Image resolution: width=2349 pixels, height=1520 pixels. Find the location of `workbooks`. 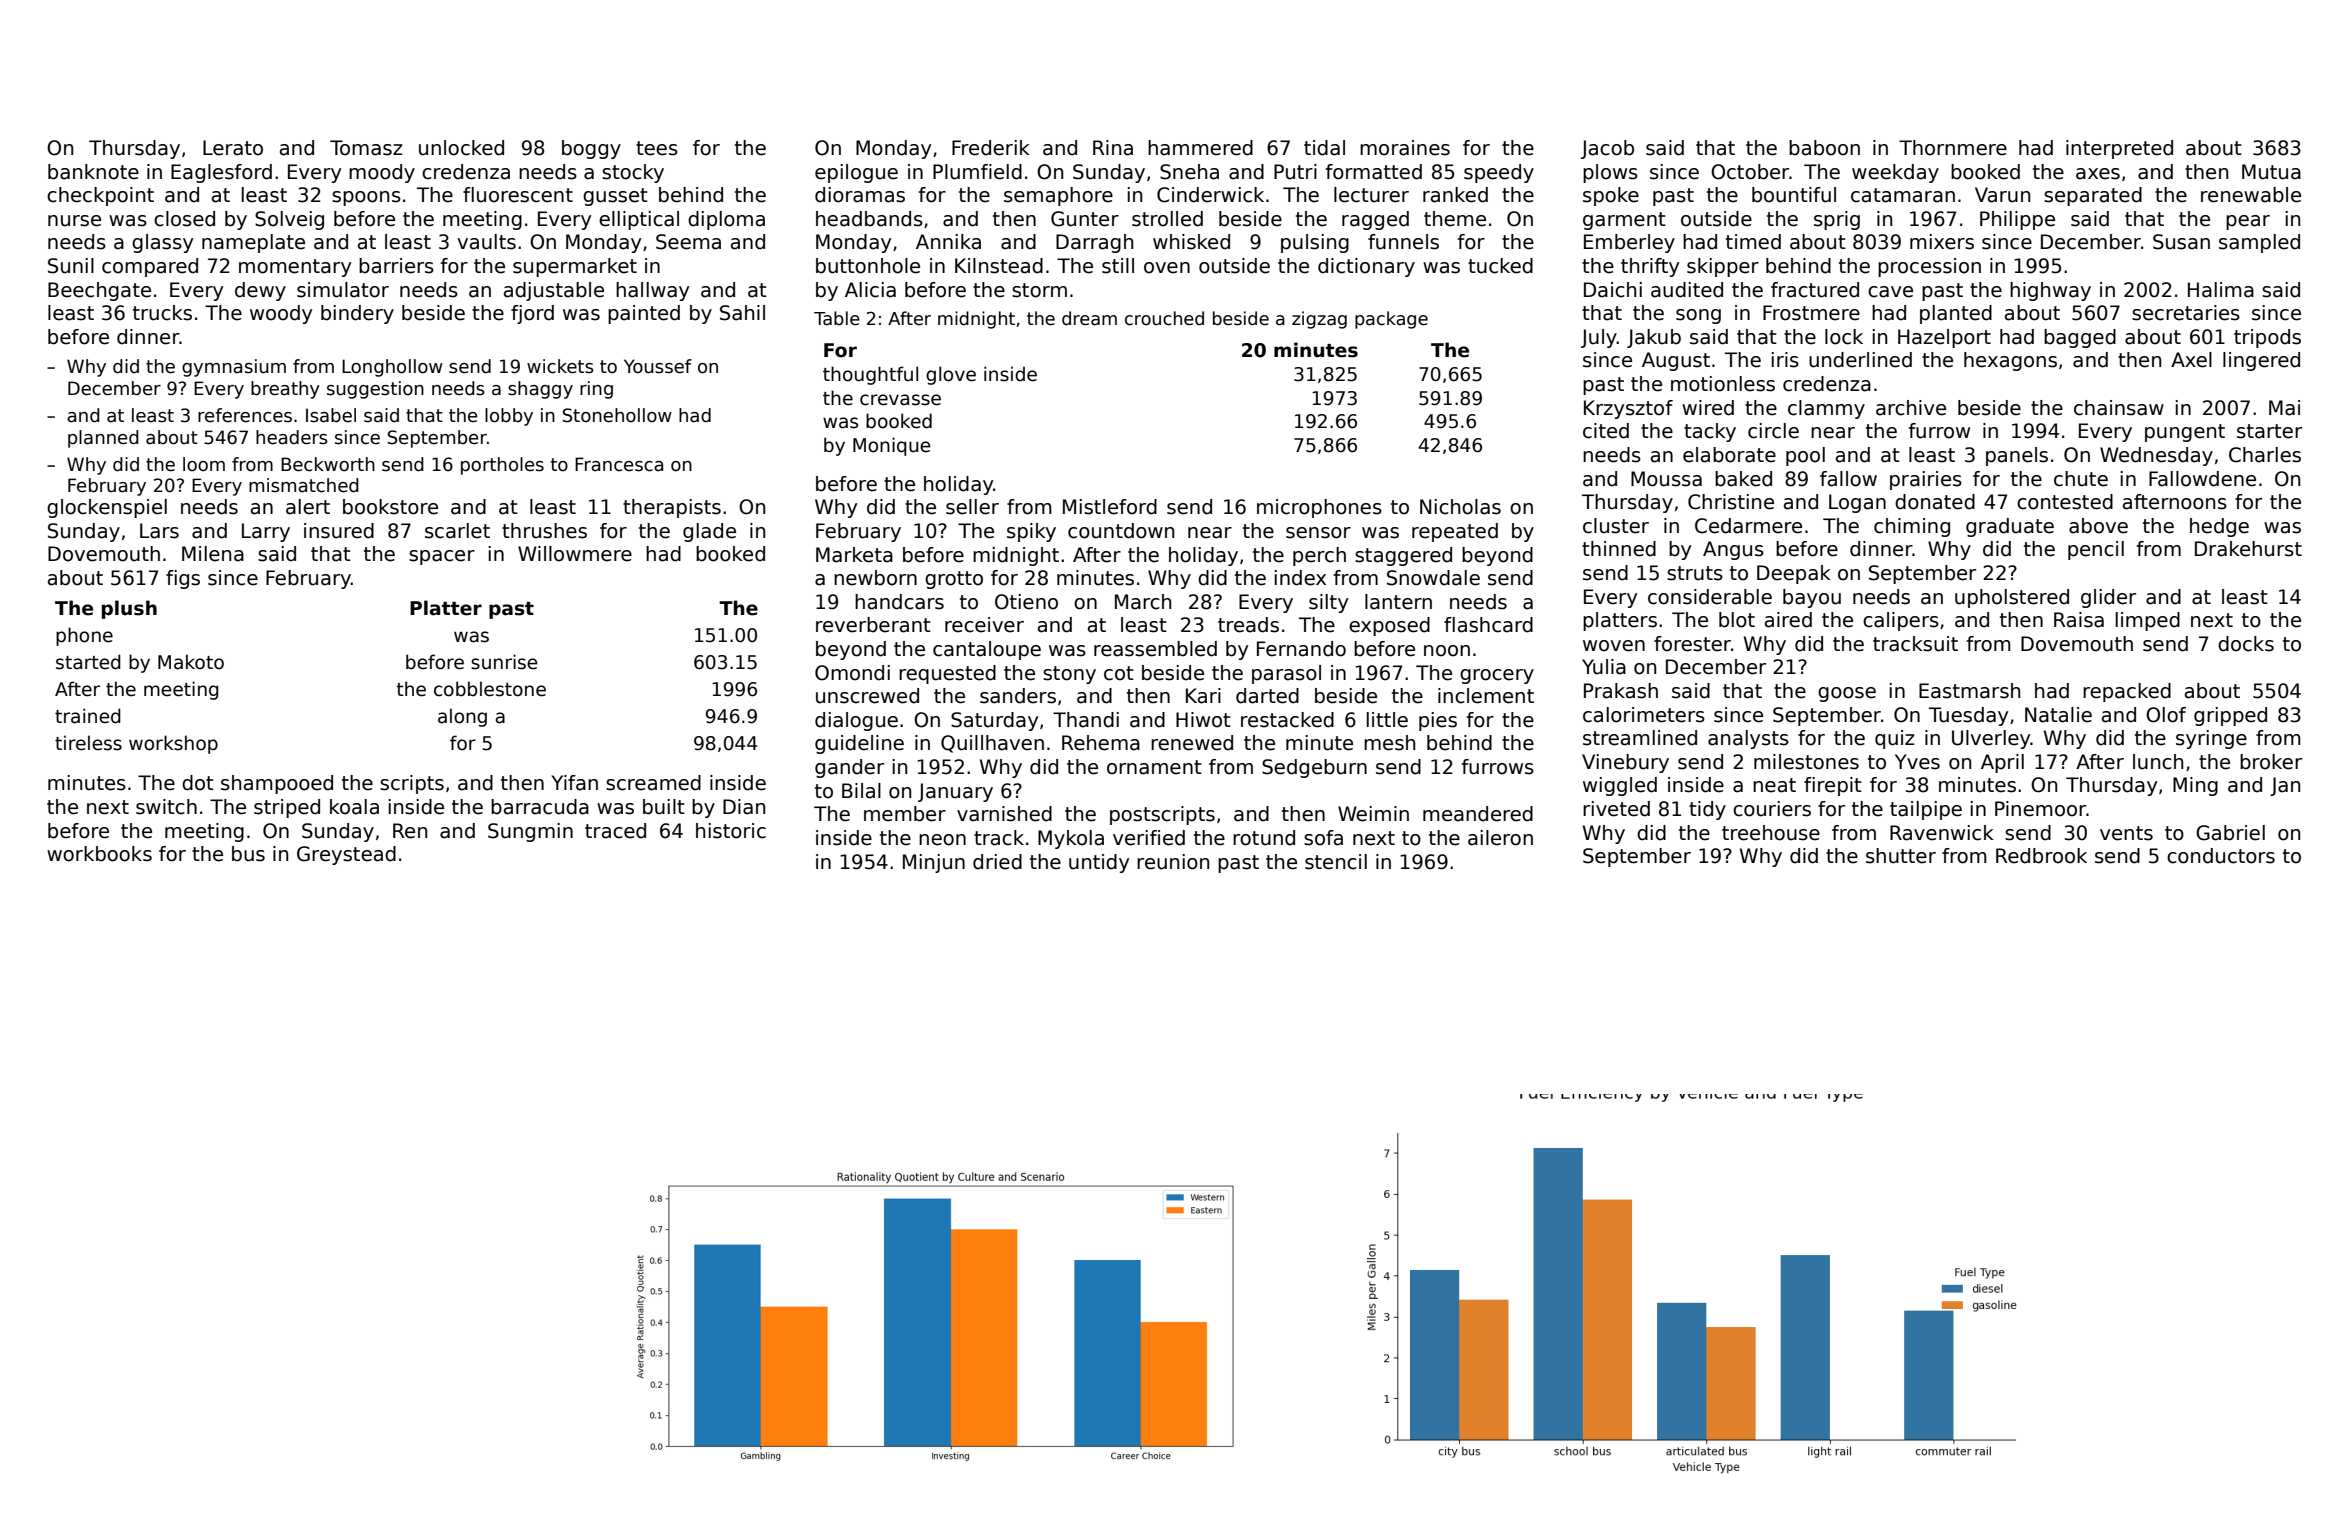

workbooks is located at coordinates (99, 854).
